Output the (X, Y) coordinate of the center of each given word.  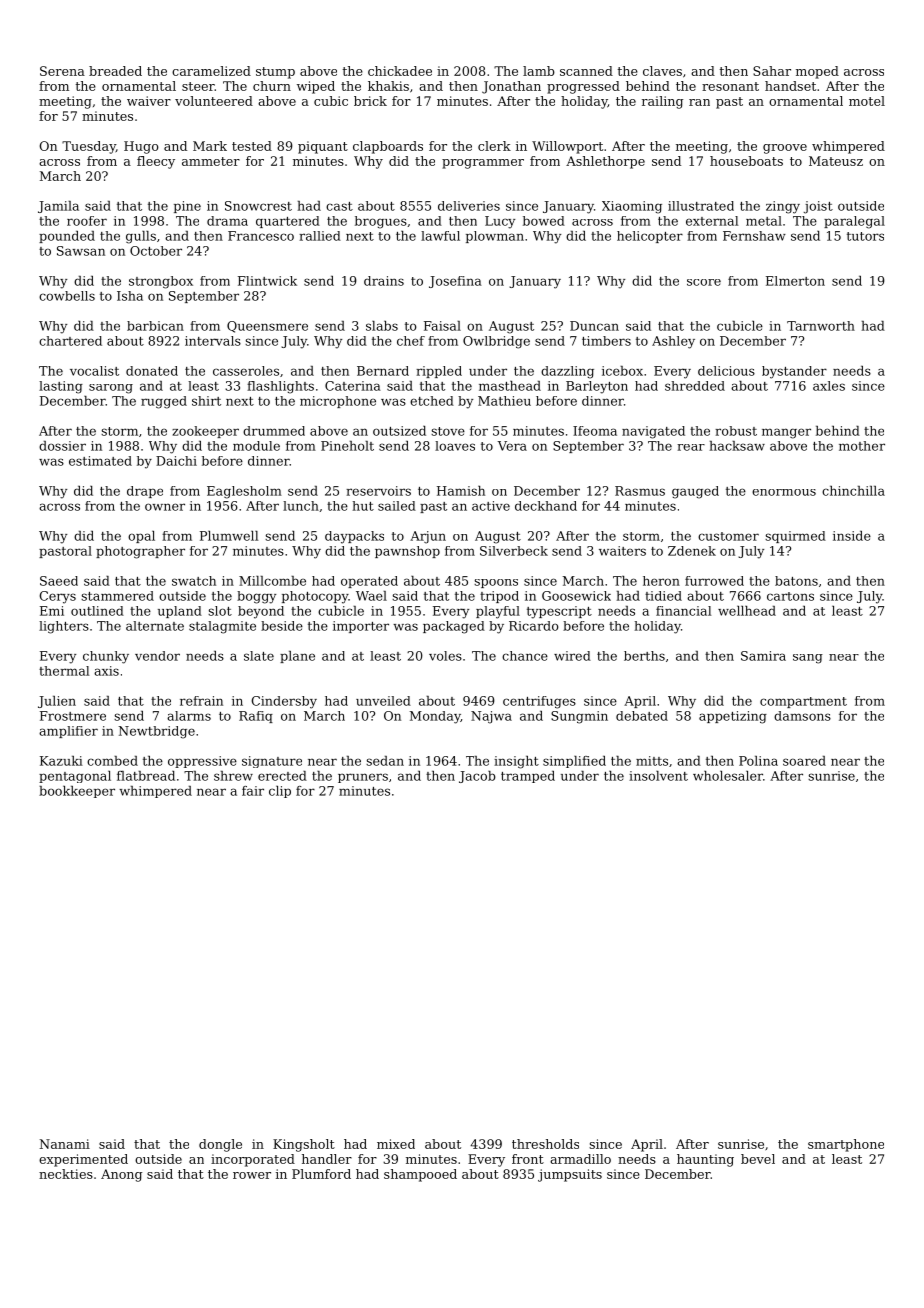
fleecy (156, 162)
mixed (396, 1144)
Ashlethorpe (605, 162)
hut (363, 506)
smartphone (846, 1145)
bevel (758, 1159)
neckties (66, 1174)
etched (432, 401)
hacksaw (737, 446)
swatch (194, 581)
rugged (164, 402)
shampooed (420, 1175)
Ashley (673, 342)
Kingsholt (304, 1145)
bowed (544, 221)
